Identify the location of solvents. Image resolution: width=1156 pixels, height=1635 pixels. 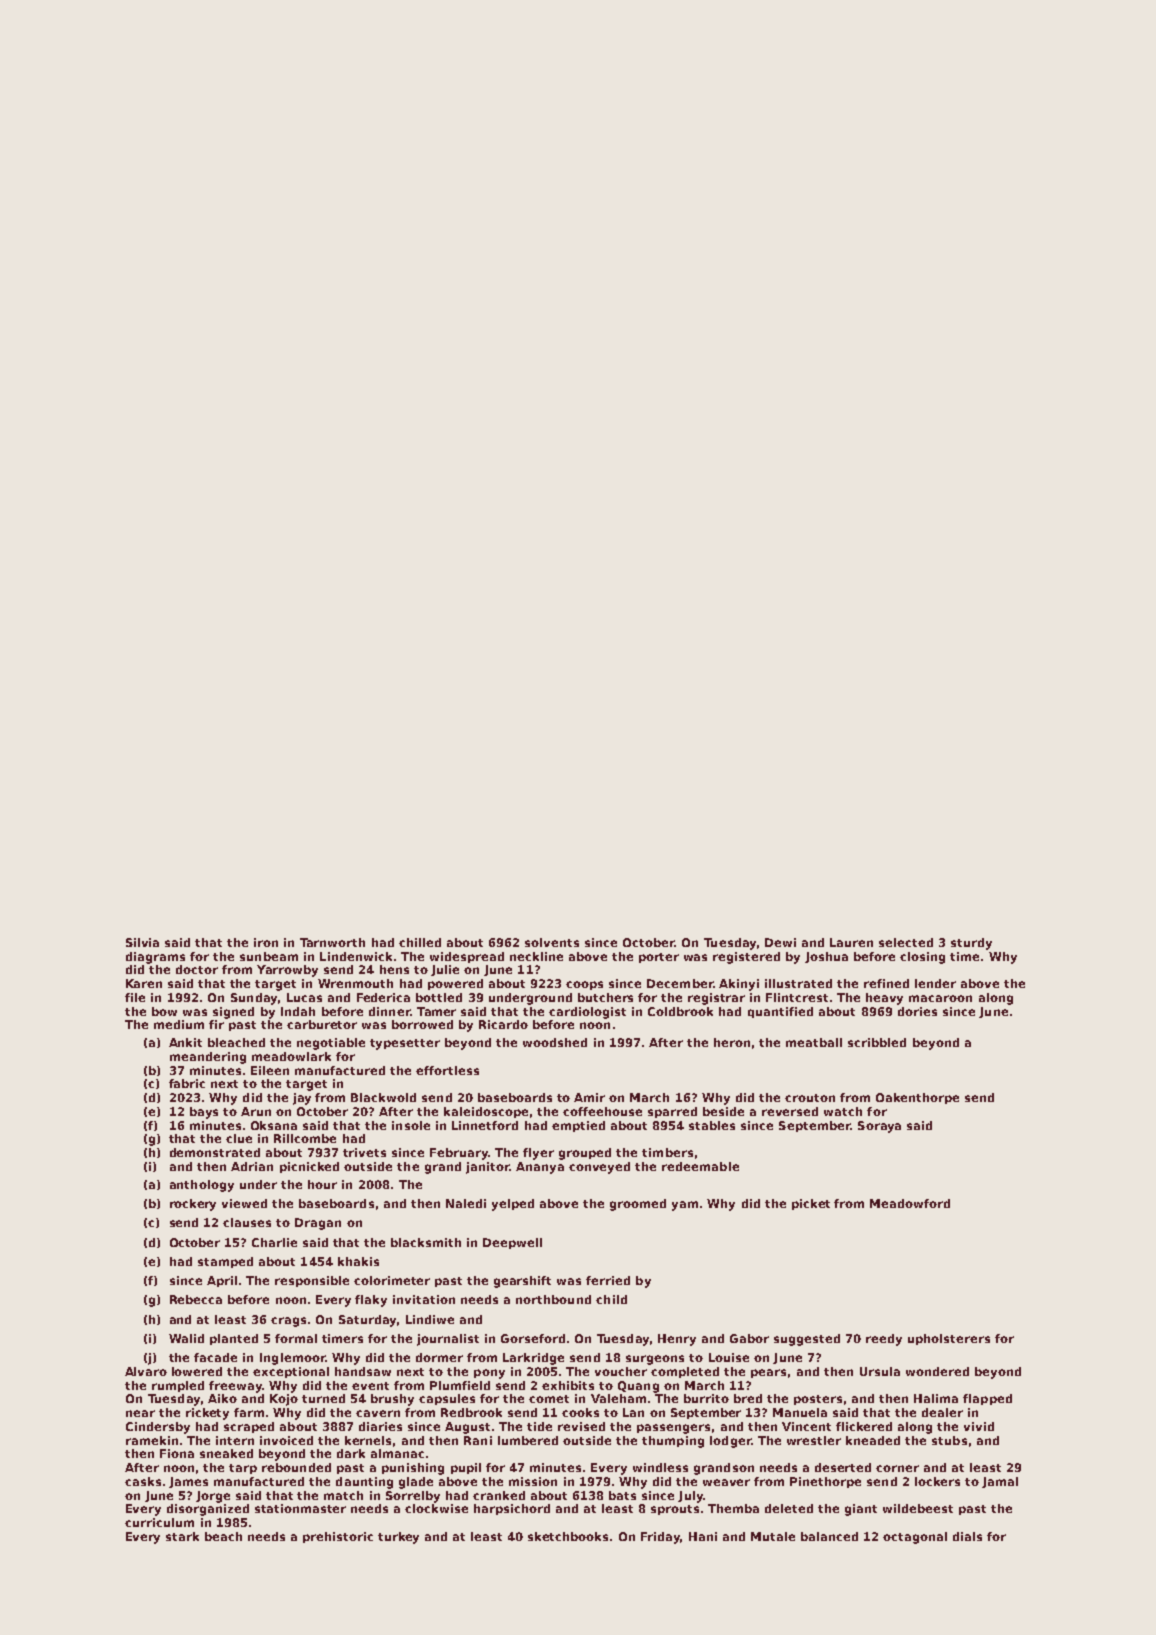
(552, 942).
